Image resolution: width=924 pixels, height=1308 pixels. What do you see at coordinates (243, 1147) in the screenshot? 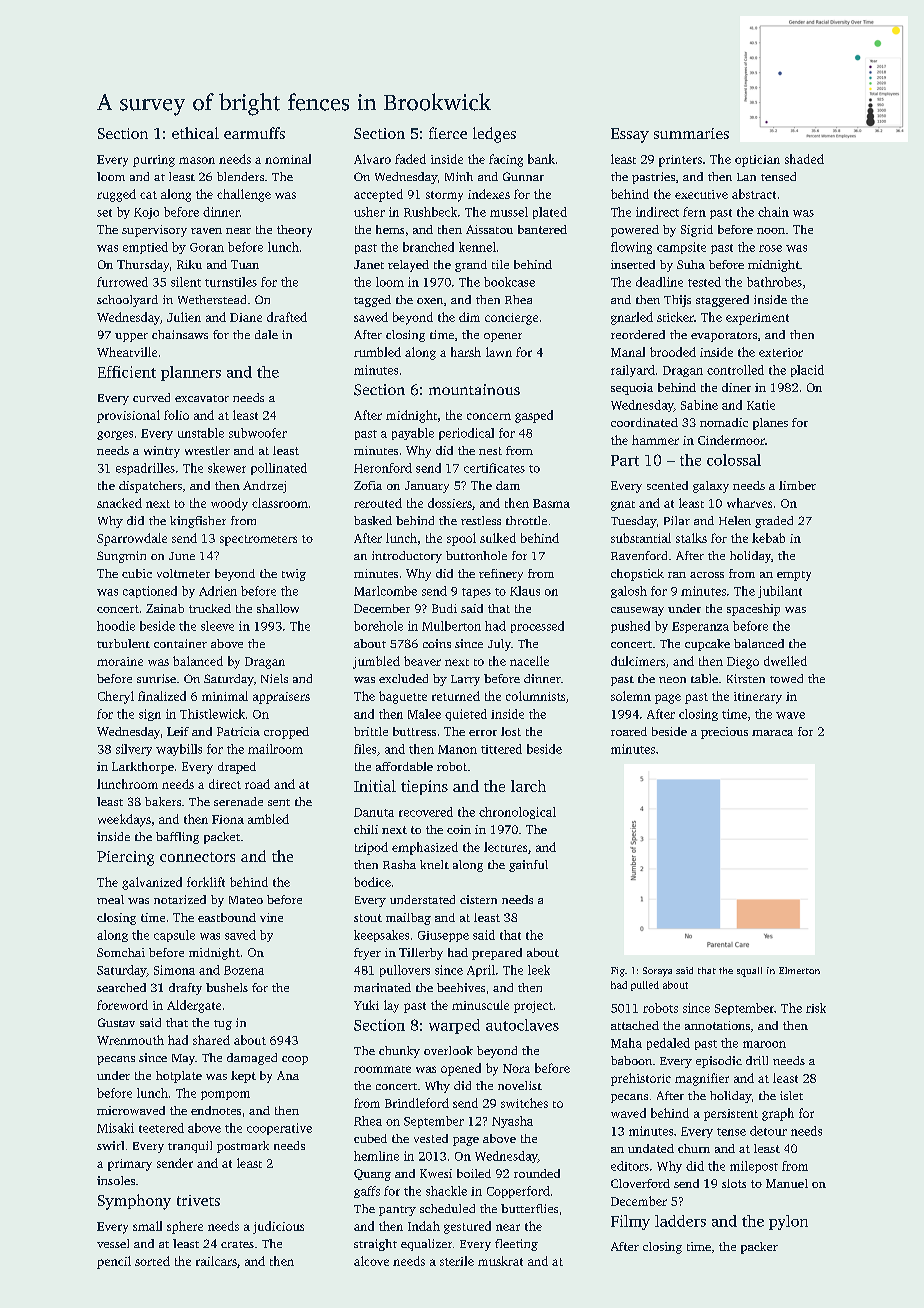
I see `postmark` at bounding box center [243, 1147].
